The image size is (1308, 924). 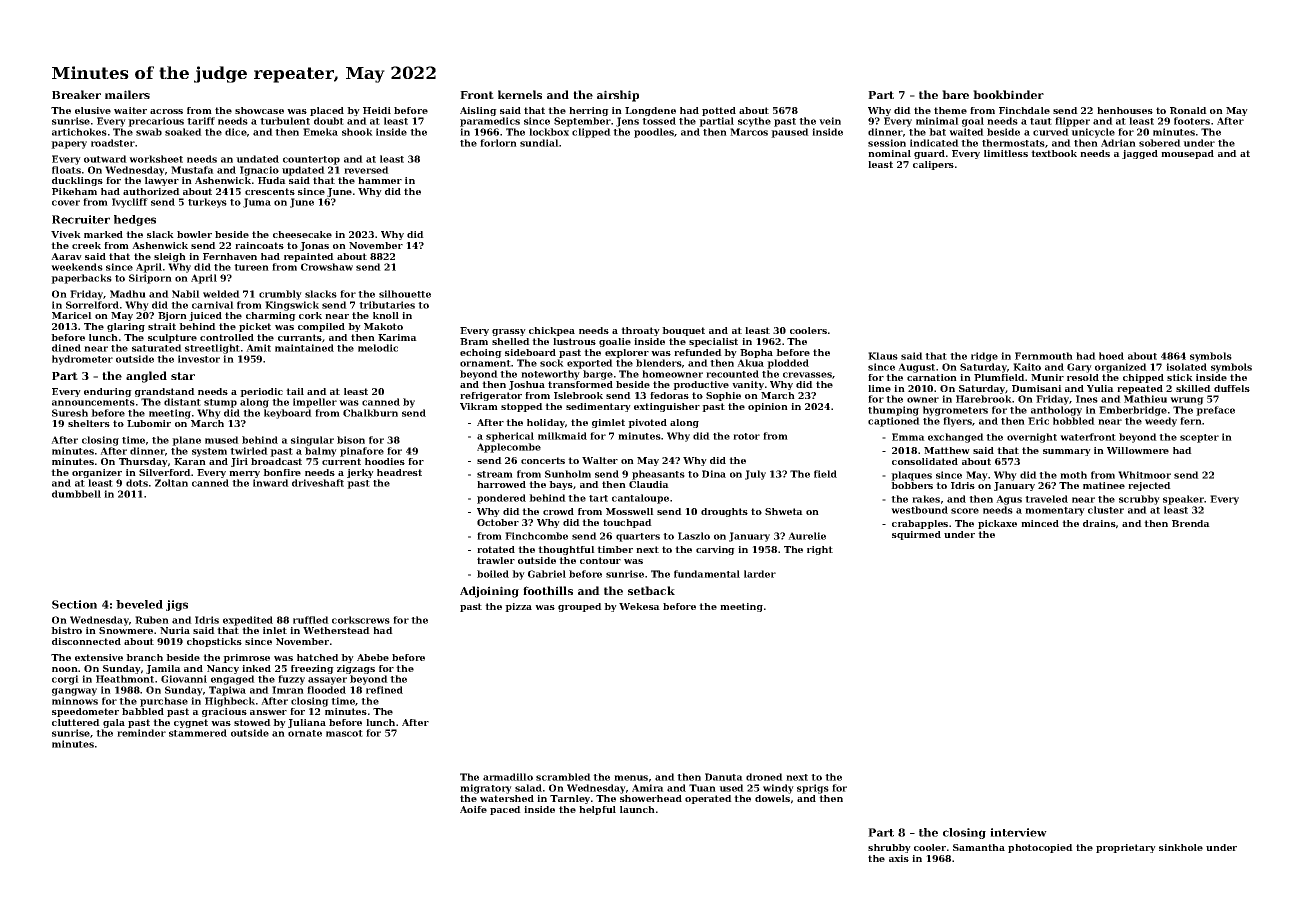 I want to click on jagged, so click(x=1140, y=154).
